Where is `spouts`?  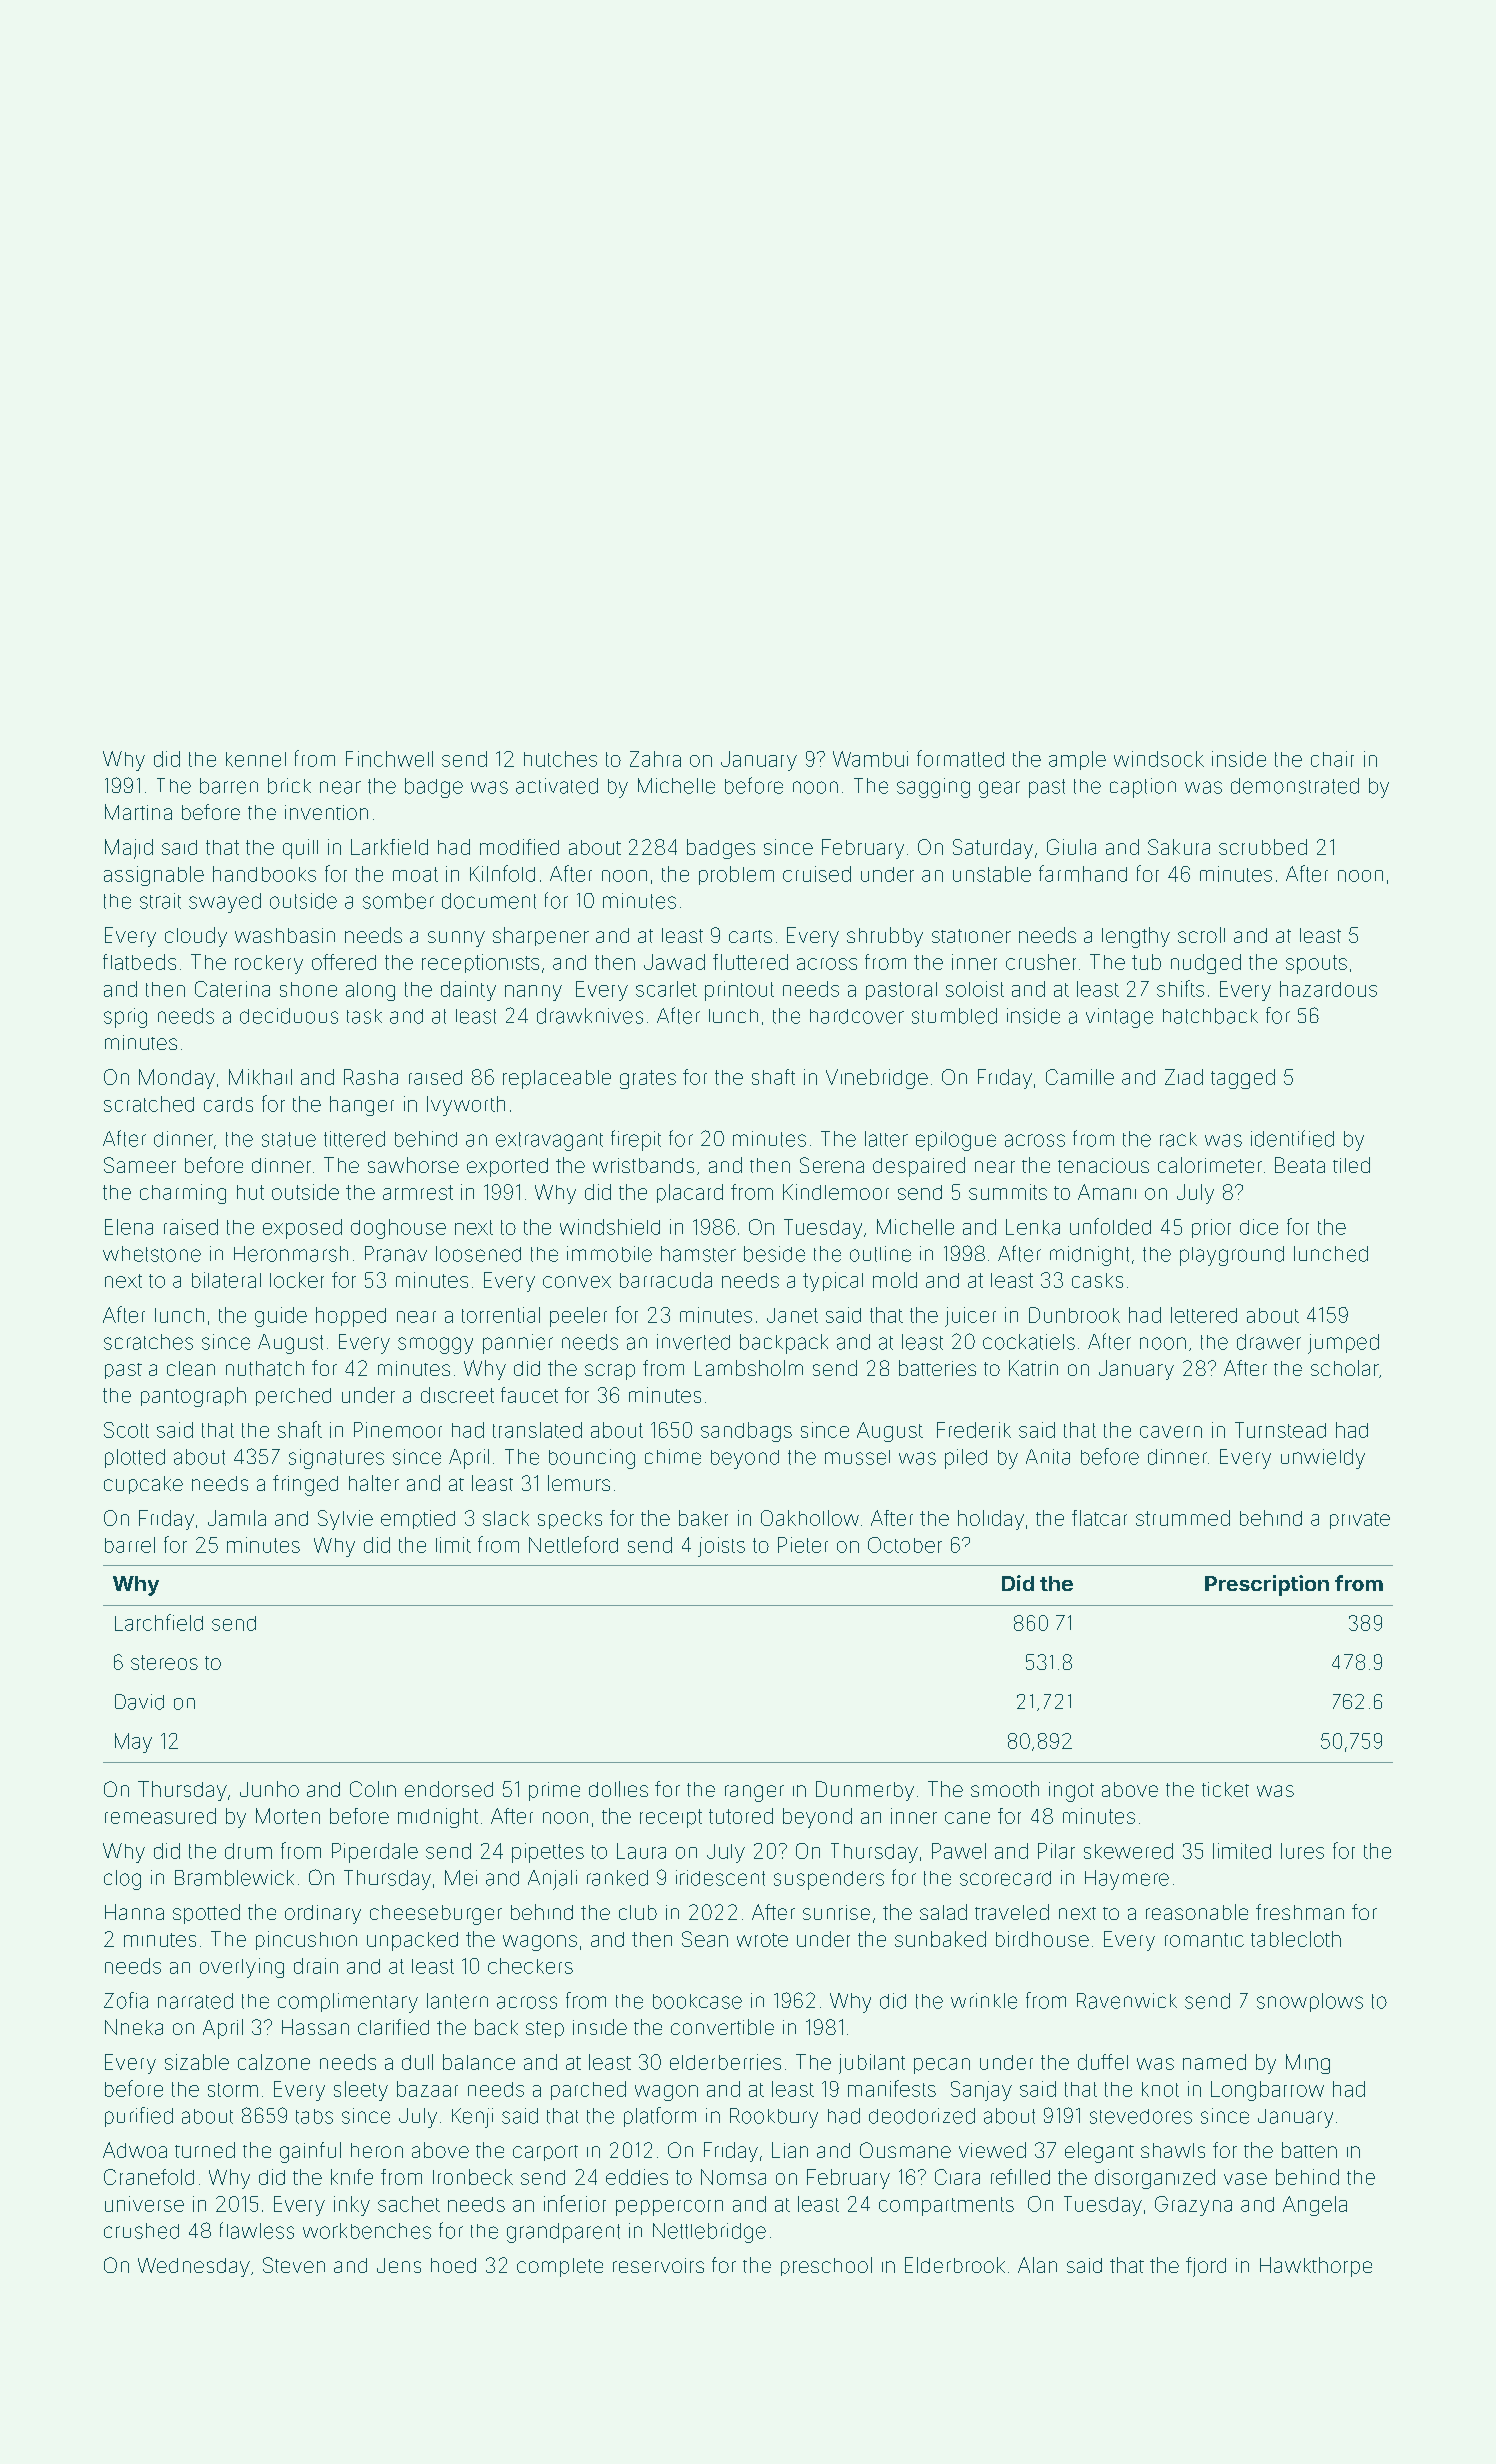 spouts is located at coordinates (1316, 964).
